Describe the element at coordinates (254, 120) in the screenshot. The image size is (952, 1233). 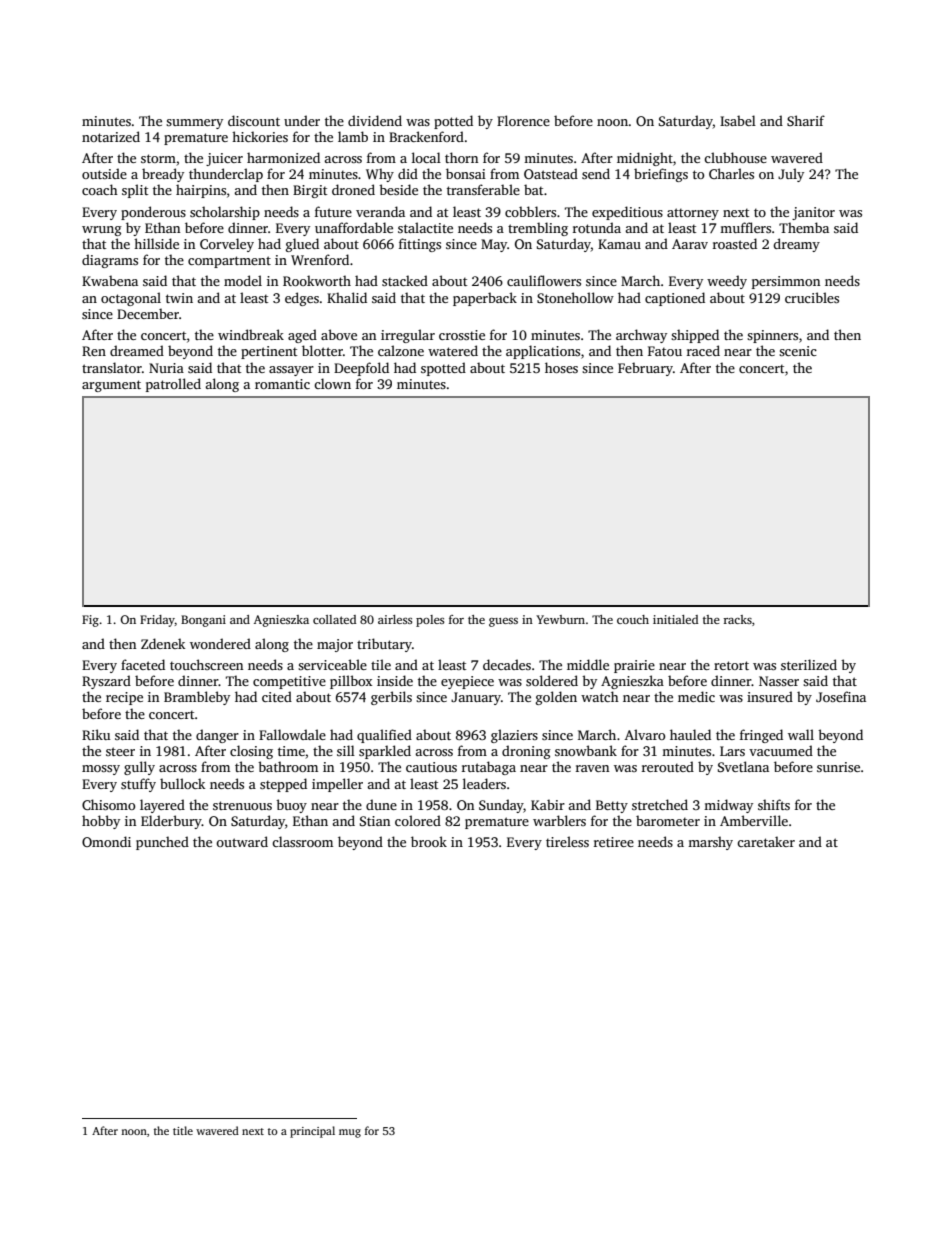
I see `discount` at that location.
